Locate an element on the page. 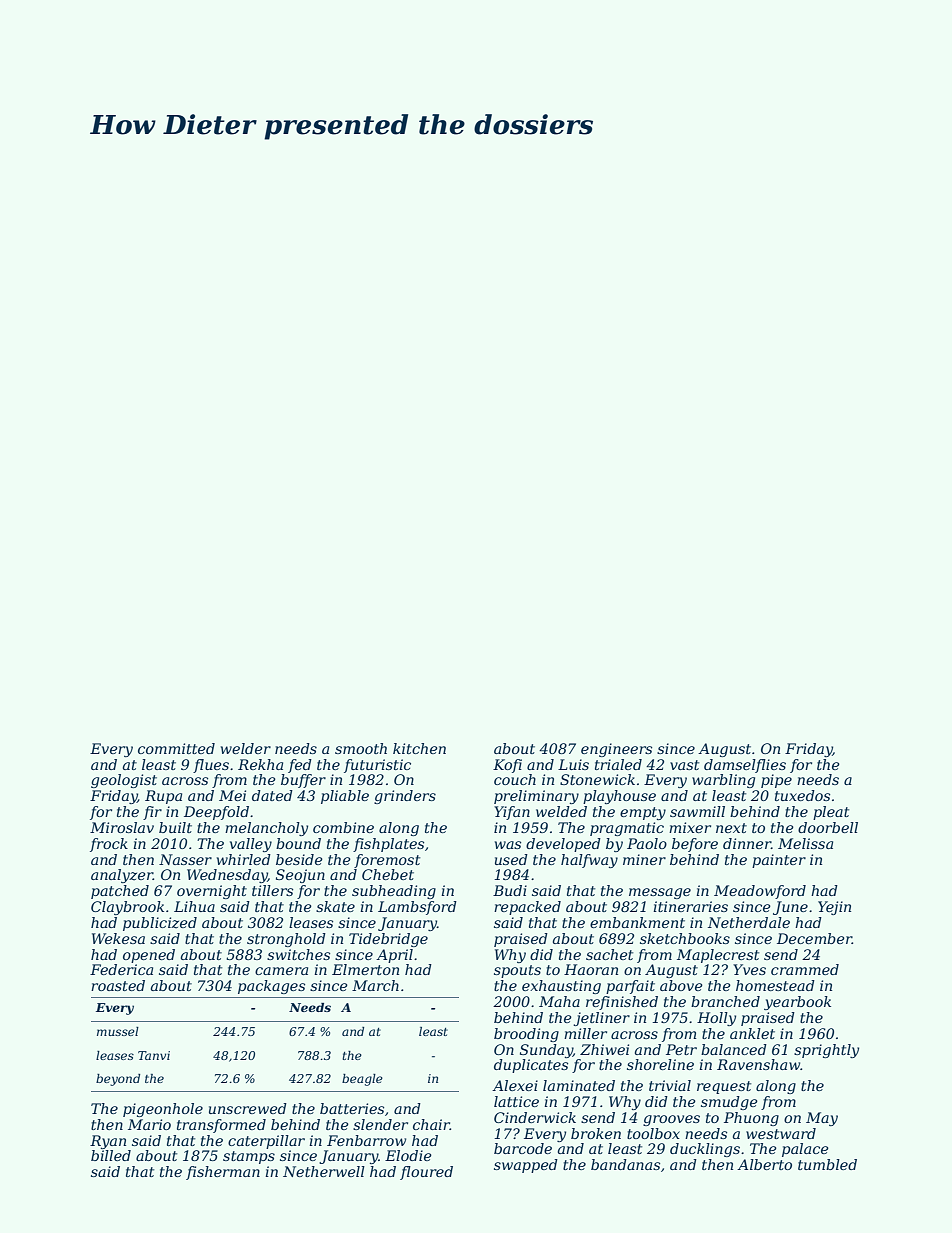 The height and width of the image is (1233, 952). embankment is located at coordinates (637, 922).
